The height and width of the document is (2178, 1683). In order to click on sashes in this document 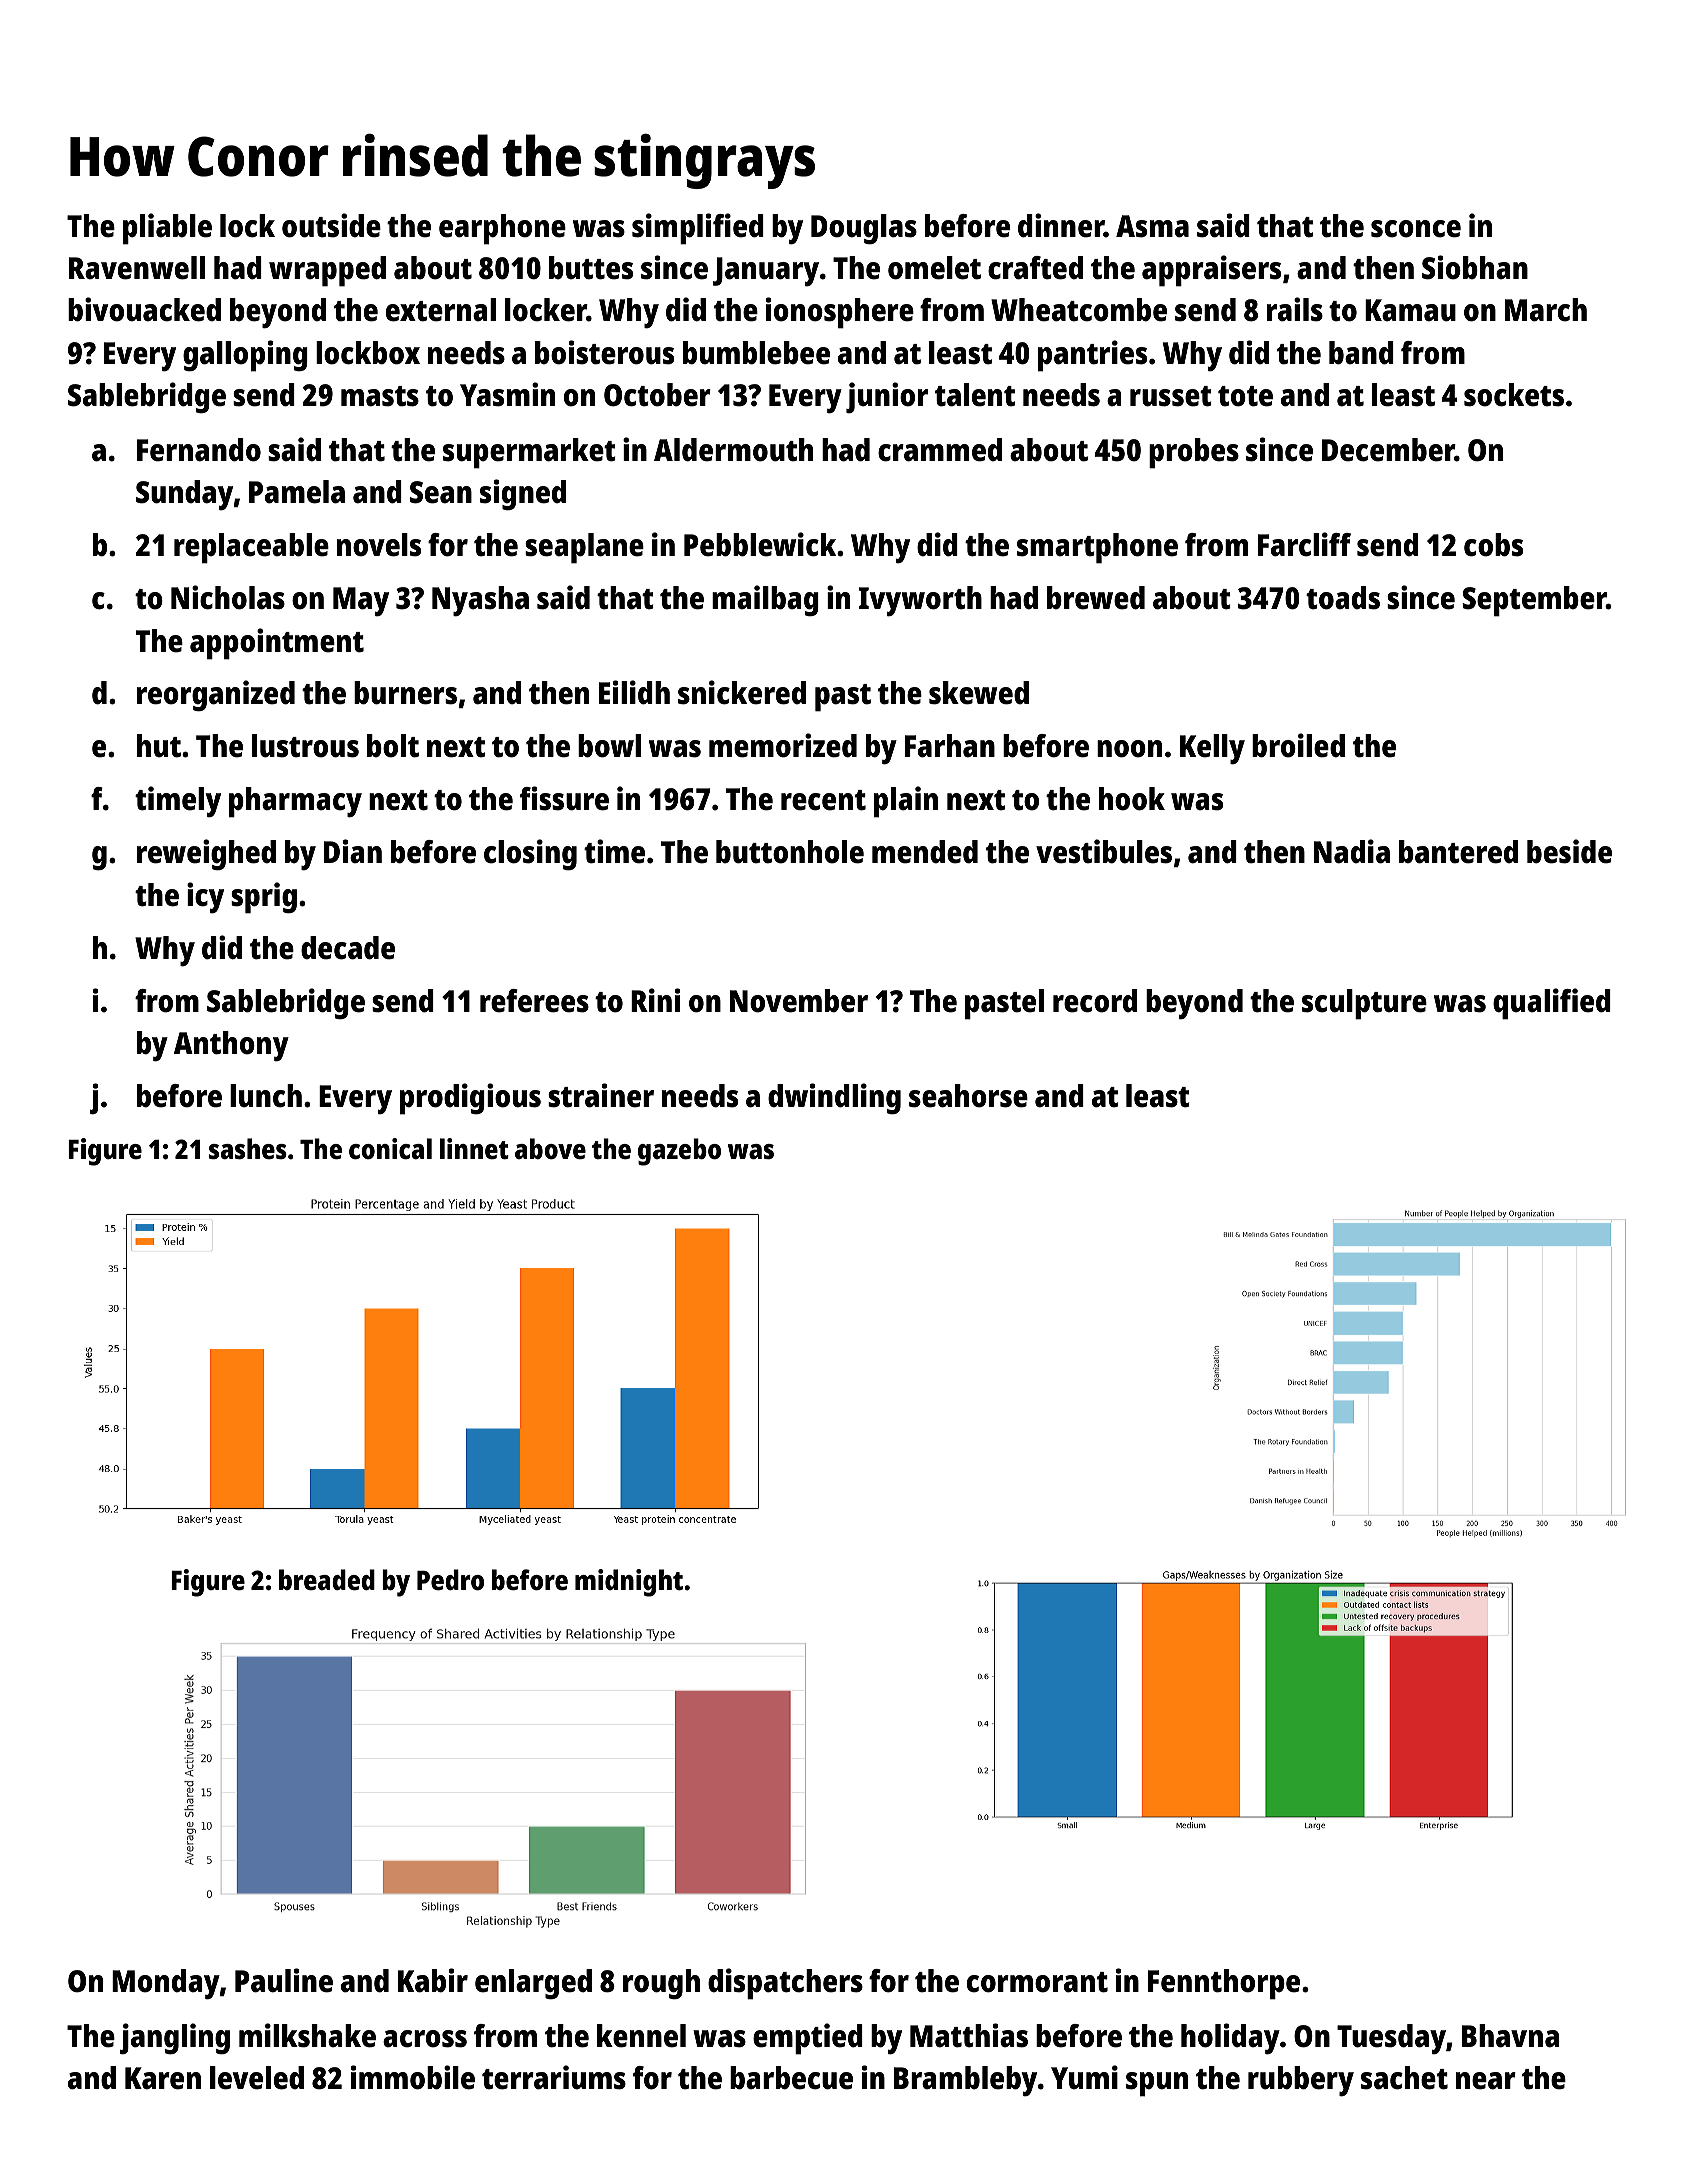, I will do `click(248, 1148)`.
